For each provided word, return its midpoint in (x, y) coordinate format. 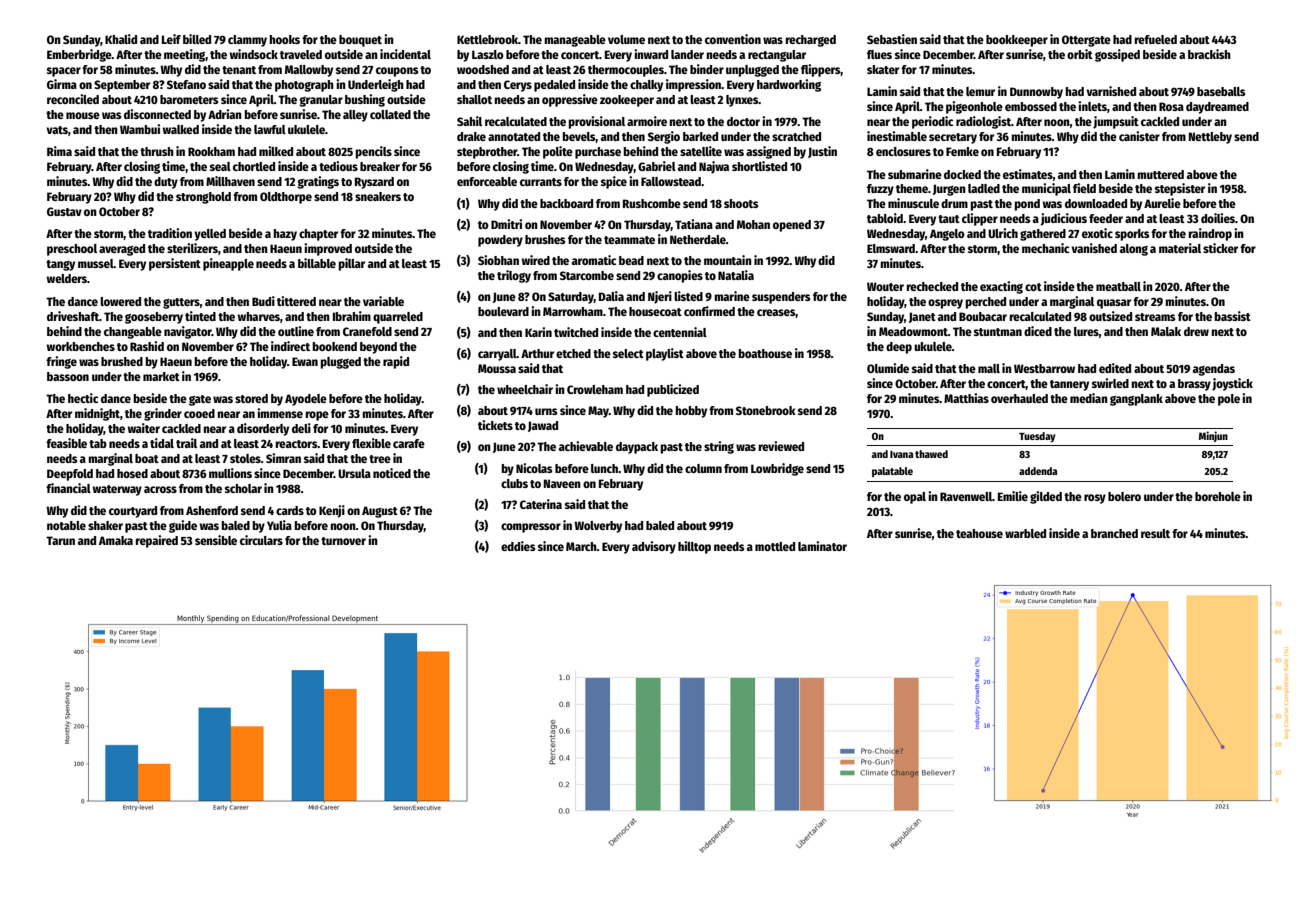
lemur (980, 91)
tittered (296, 301)
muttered (1160, 174)
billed (197, 39)
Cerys (518, 86)
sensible (216, 540)
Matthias (966, 398)
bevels (579, 137)
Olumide (888, 368)
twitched (576, 332)
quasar (1114, 304)
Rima (59, 151)
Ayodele (306, 400)
